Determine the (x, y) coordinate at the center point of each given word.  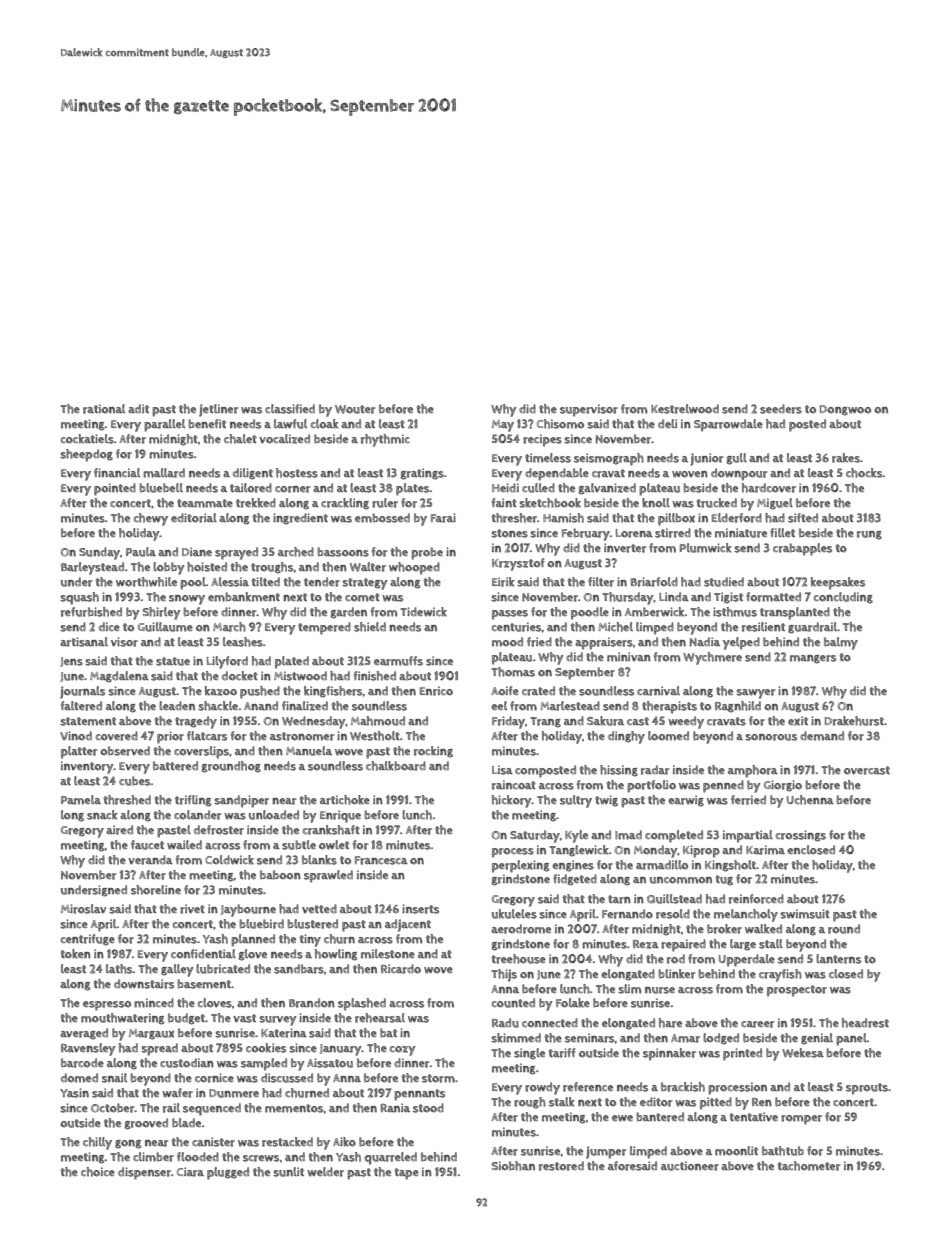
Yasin (74, 1093)
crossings (801, 836)
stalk (562, 1102)
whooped (414, 568)
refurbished (91, 612)
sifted (803, 518)
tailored (251, 488)
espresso (107, 1006)
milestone (388, 954)
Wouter (355, 409)
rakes (846, 458)
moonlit (736, 1151)
